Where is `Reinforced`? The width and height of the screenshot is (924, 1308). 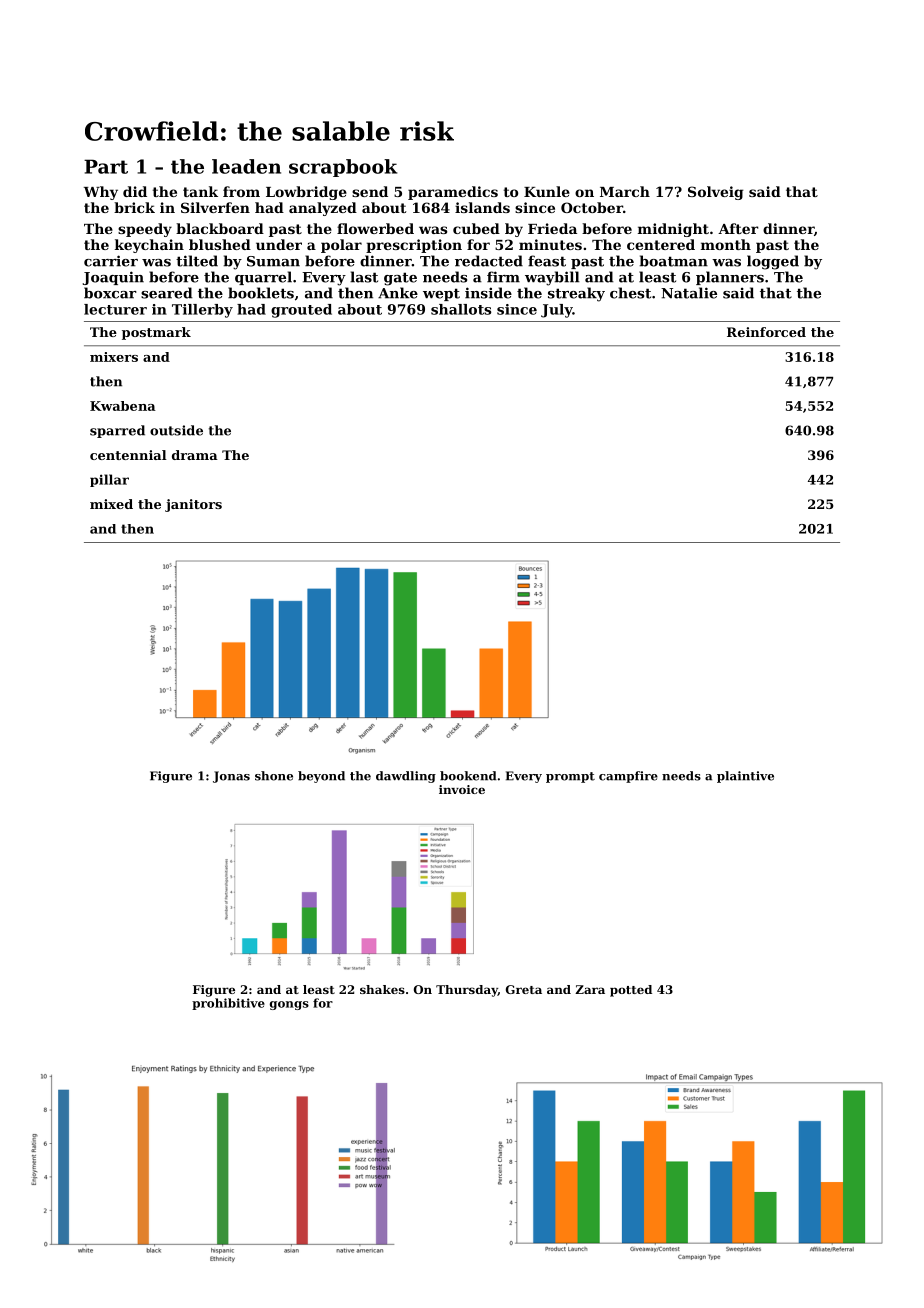
Reinforced is located at coordinates (766, 332).
